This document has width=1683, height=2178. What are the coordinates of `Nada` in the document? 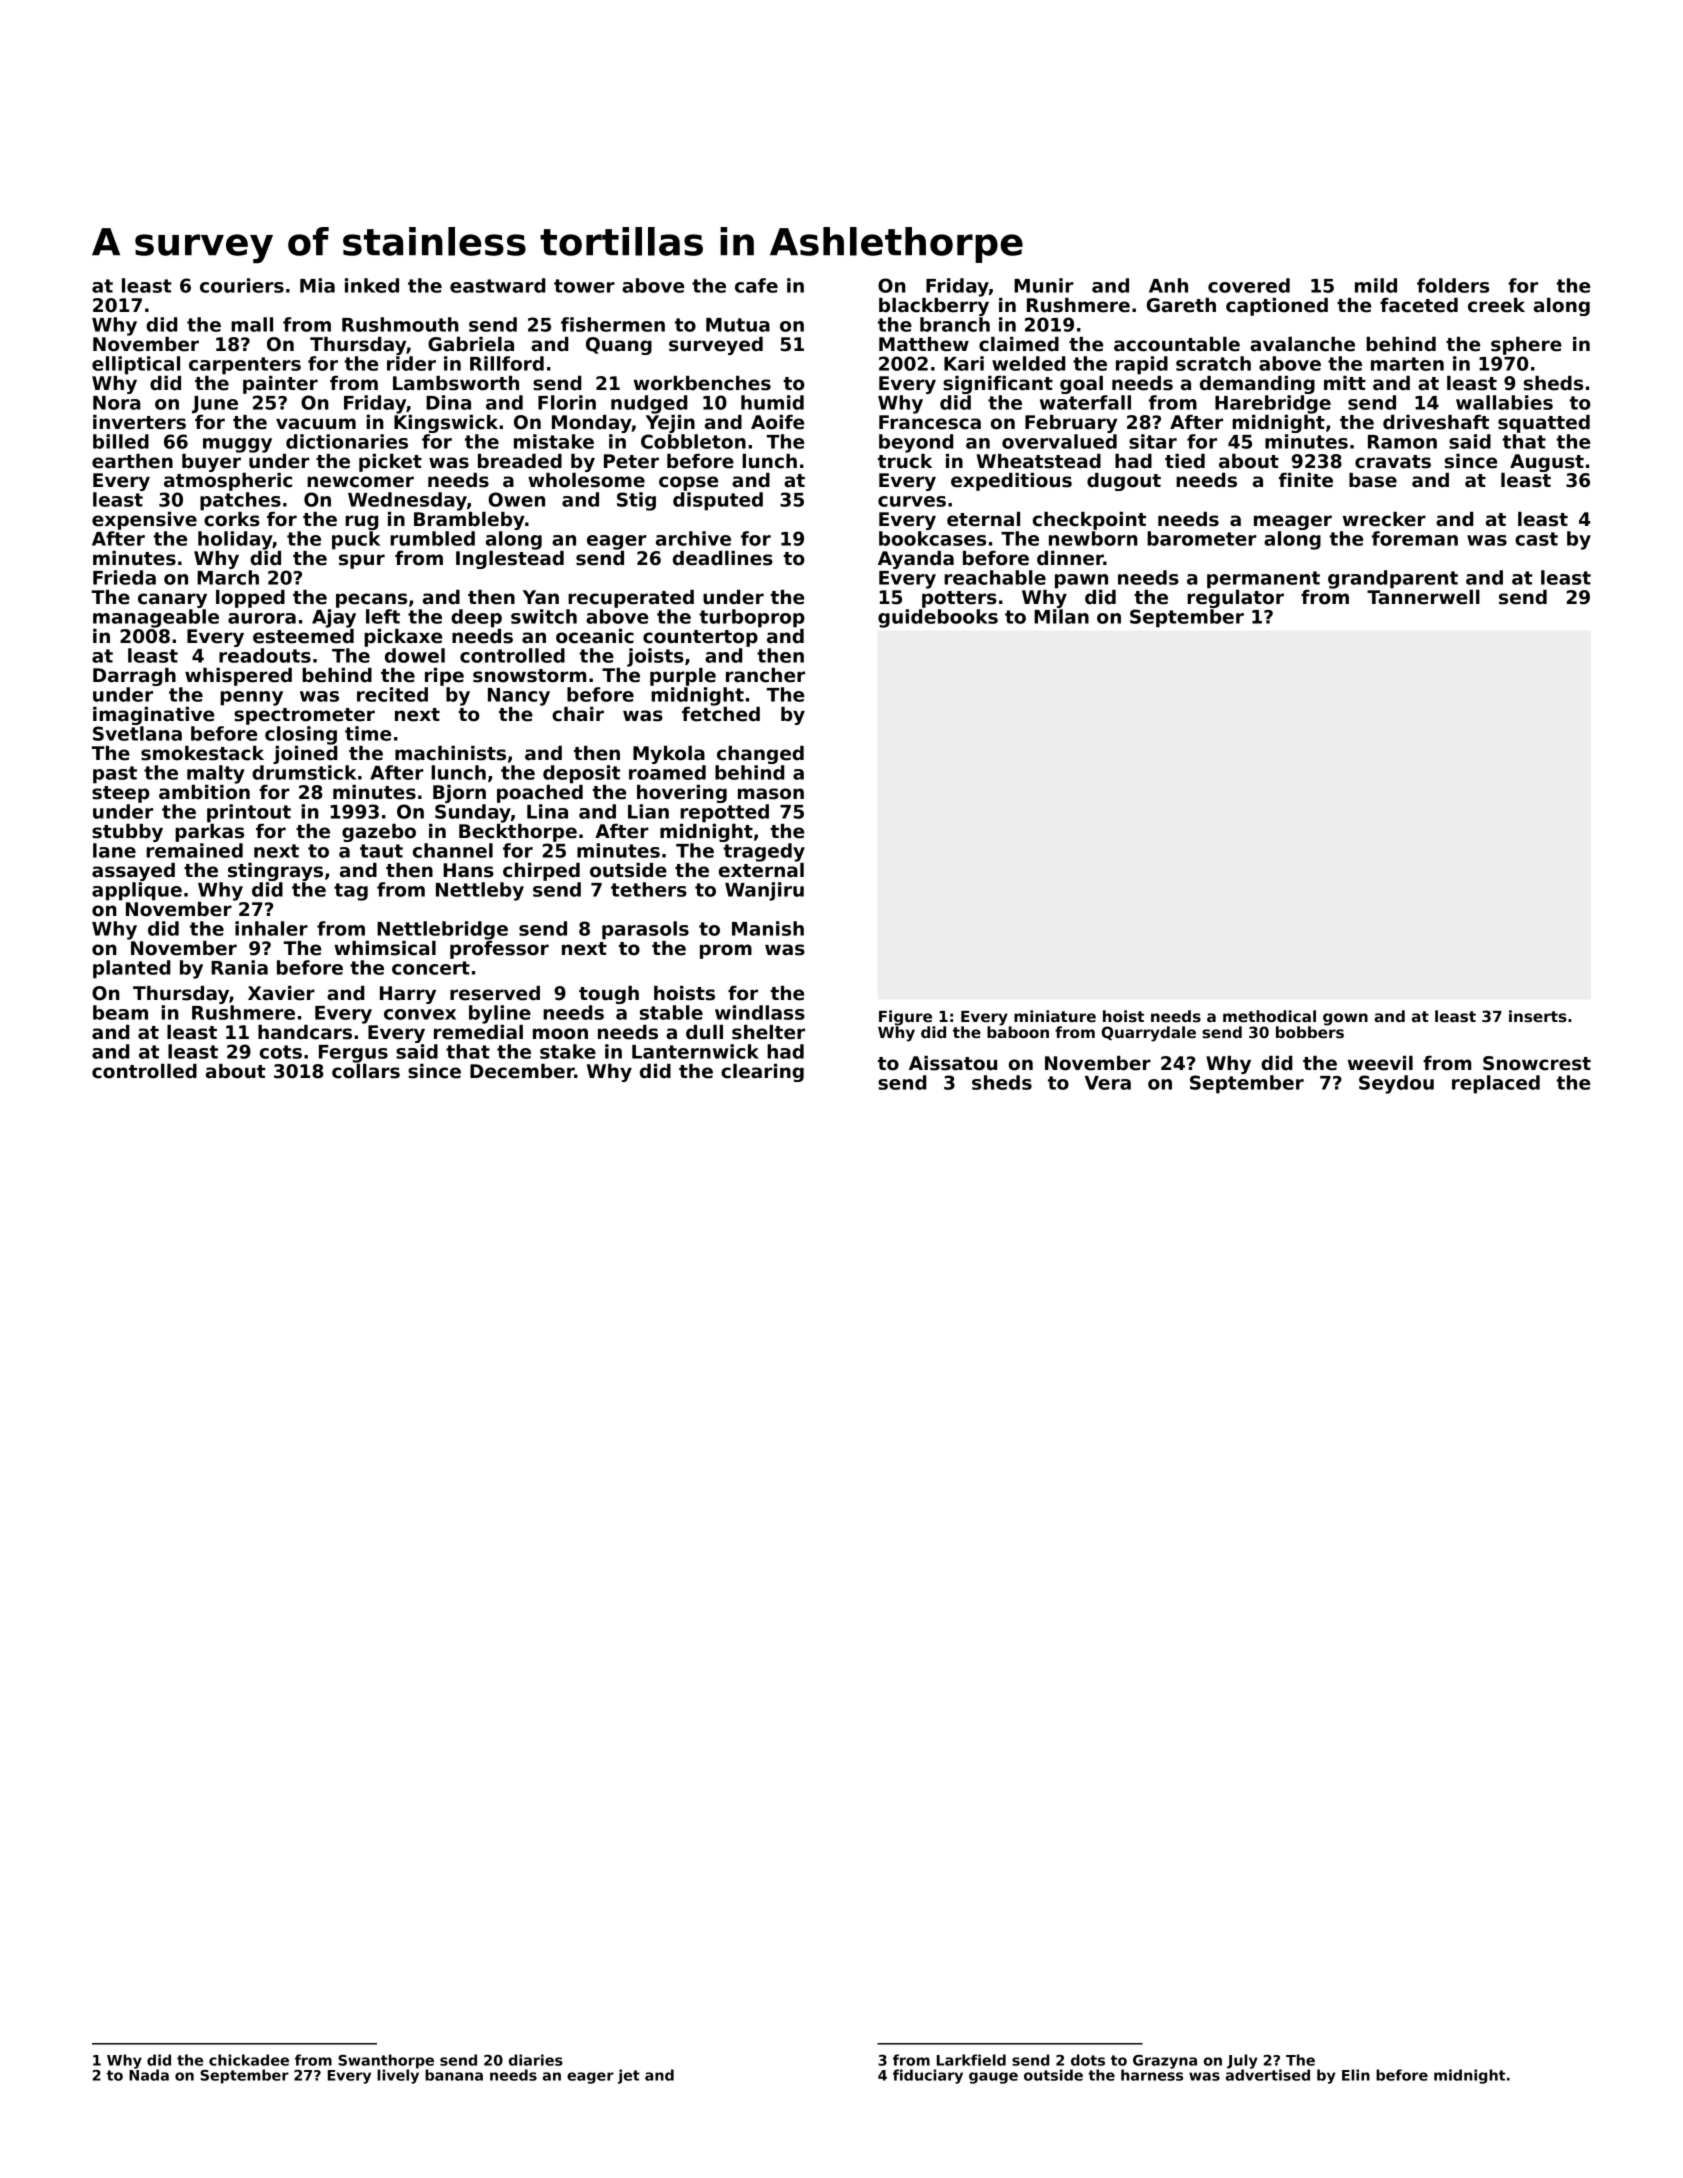 It's located at (149, 2075).
